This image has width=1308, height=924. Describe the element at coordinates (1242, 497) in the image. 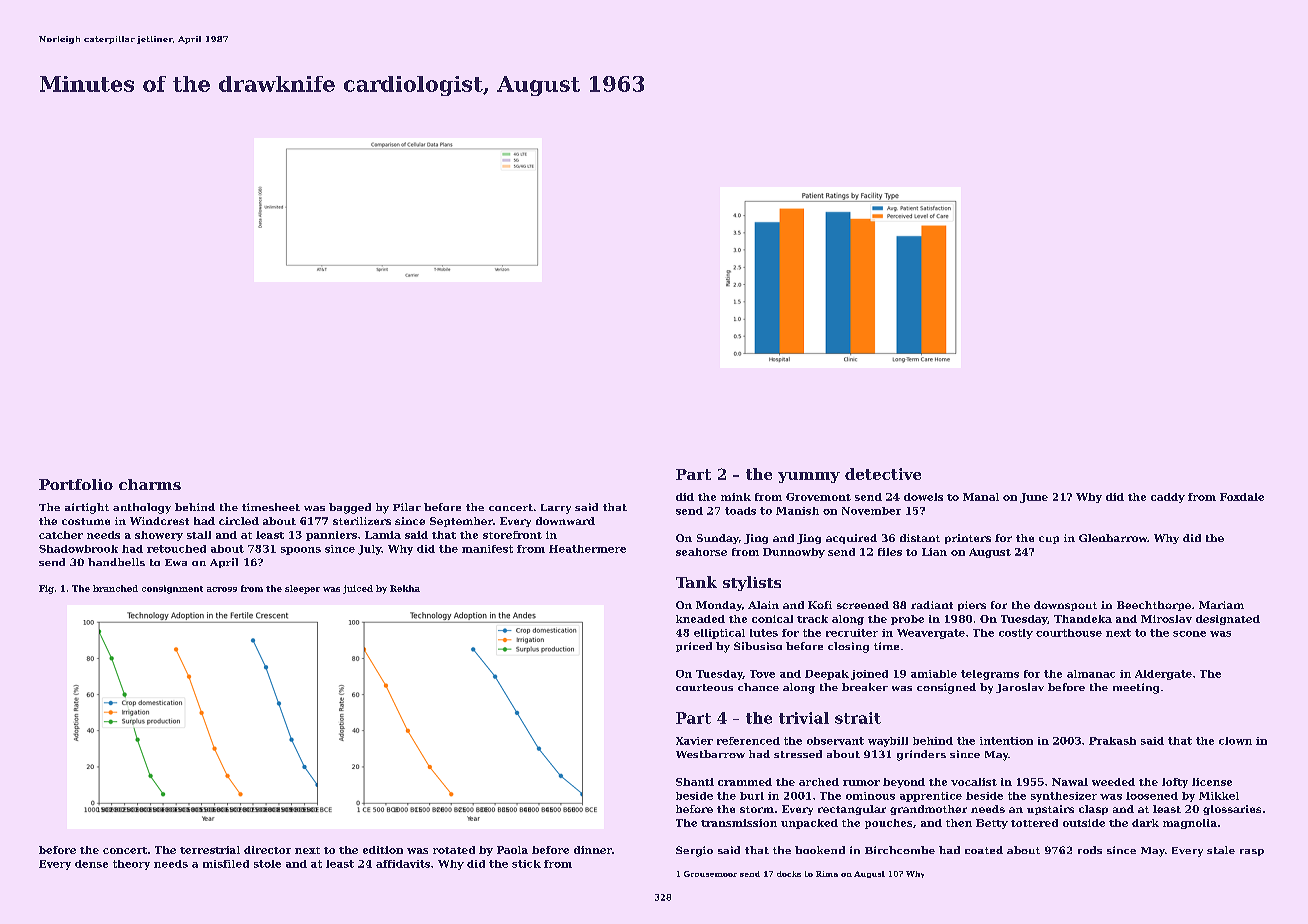

I see `Foxdale` at that location.
